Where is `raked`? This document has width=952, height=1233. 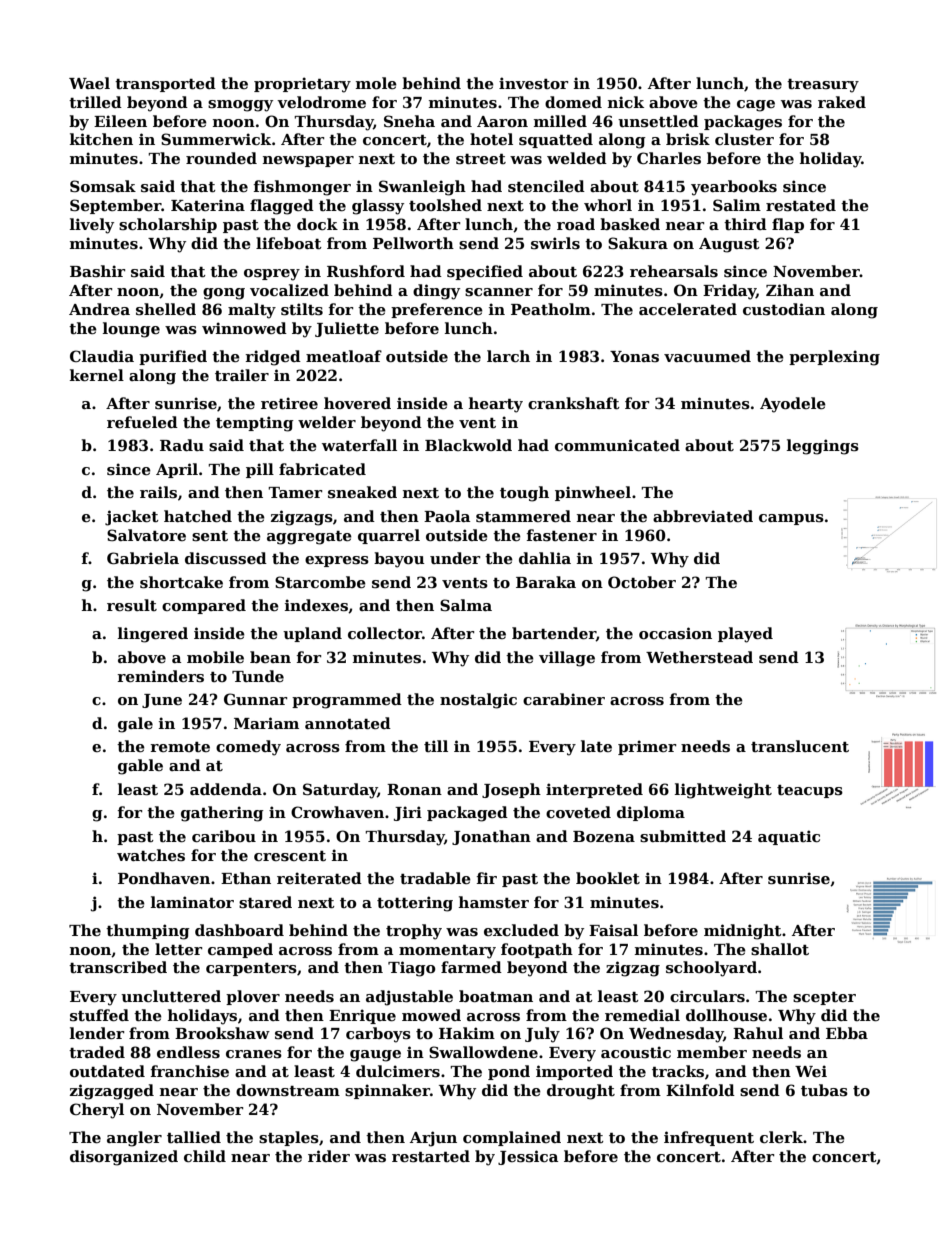 raked is located at coordinates (842, 102).
